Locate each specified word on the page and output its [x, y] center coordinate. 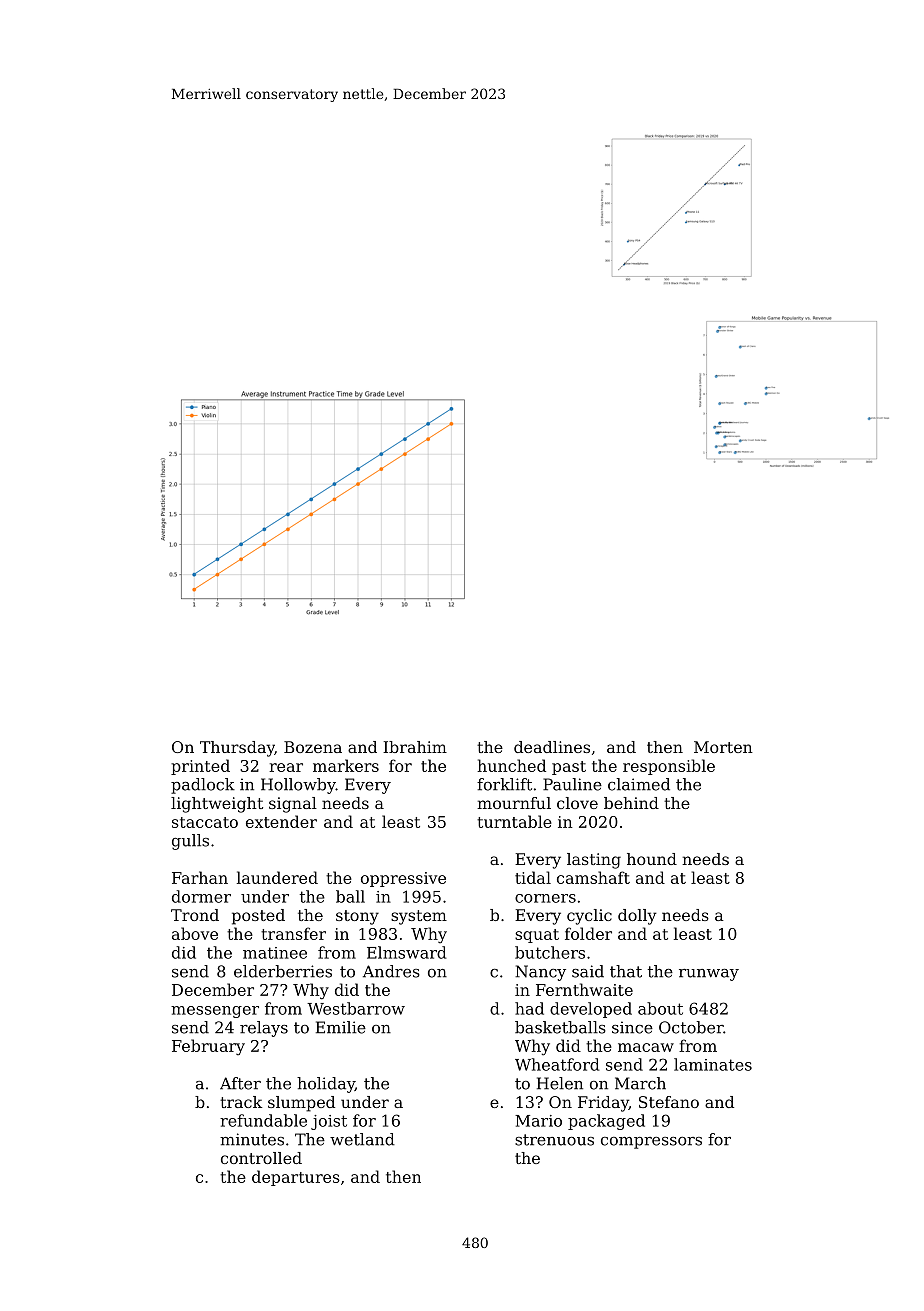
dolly [637, 917]
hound [652, 859]
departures [296, 1178]
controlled [261, 1158]
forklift [504, 784]
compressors [651, 1143]
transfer [293, 933]
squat [537, 936]
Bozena [313, 747]
